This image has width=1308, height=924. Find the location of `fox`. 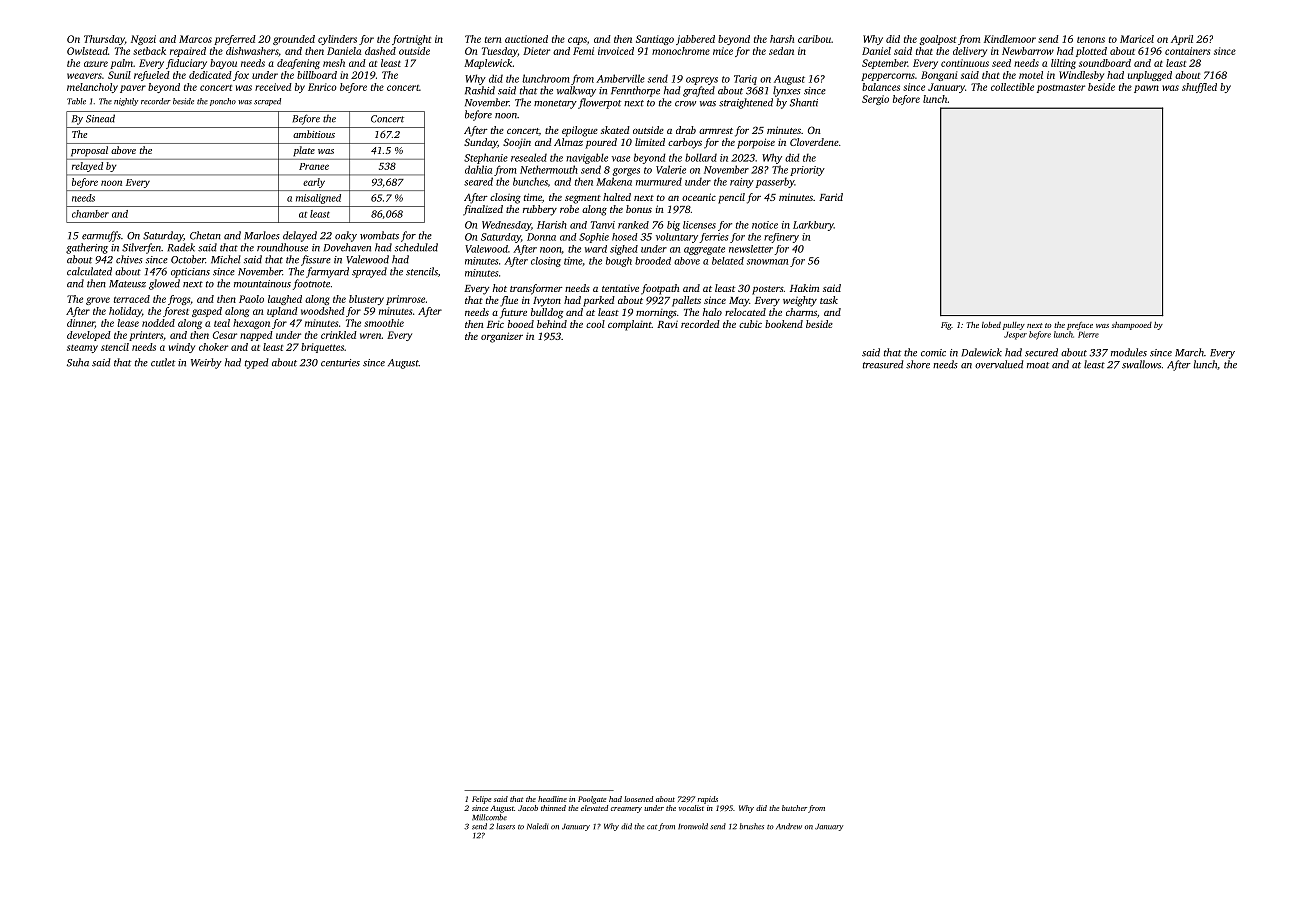

fox is located at coordinates (241, 76).
